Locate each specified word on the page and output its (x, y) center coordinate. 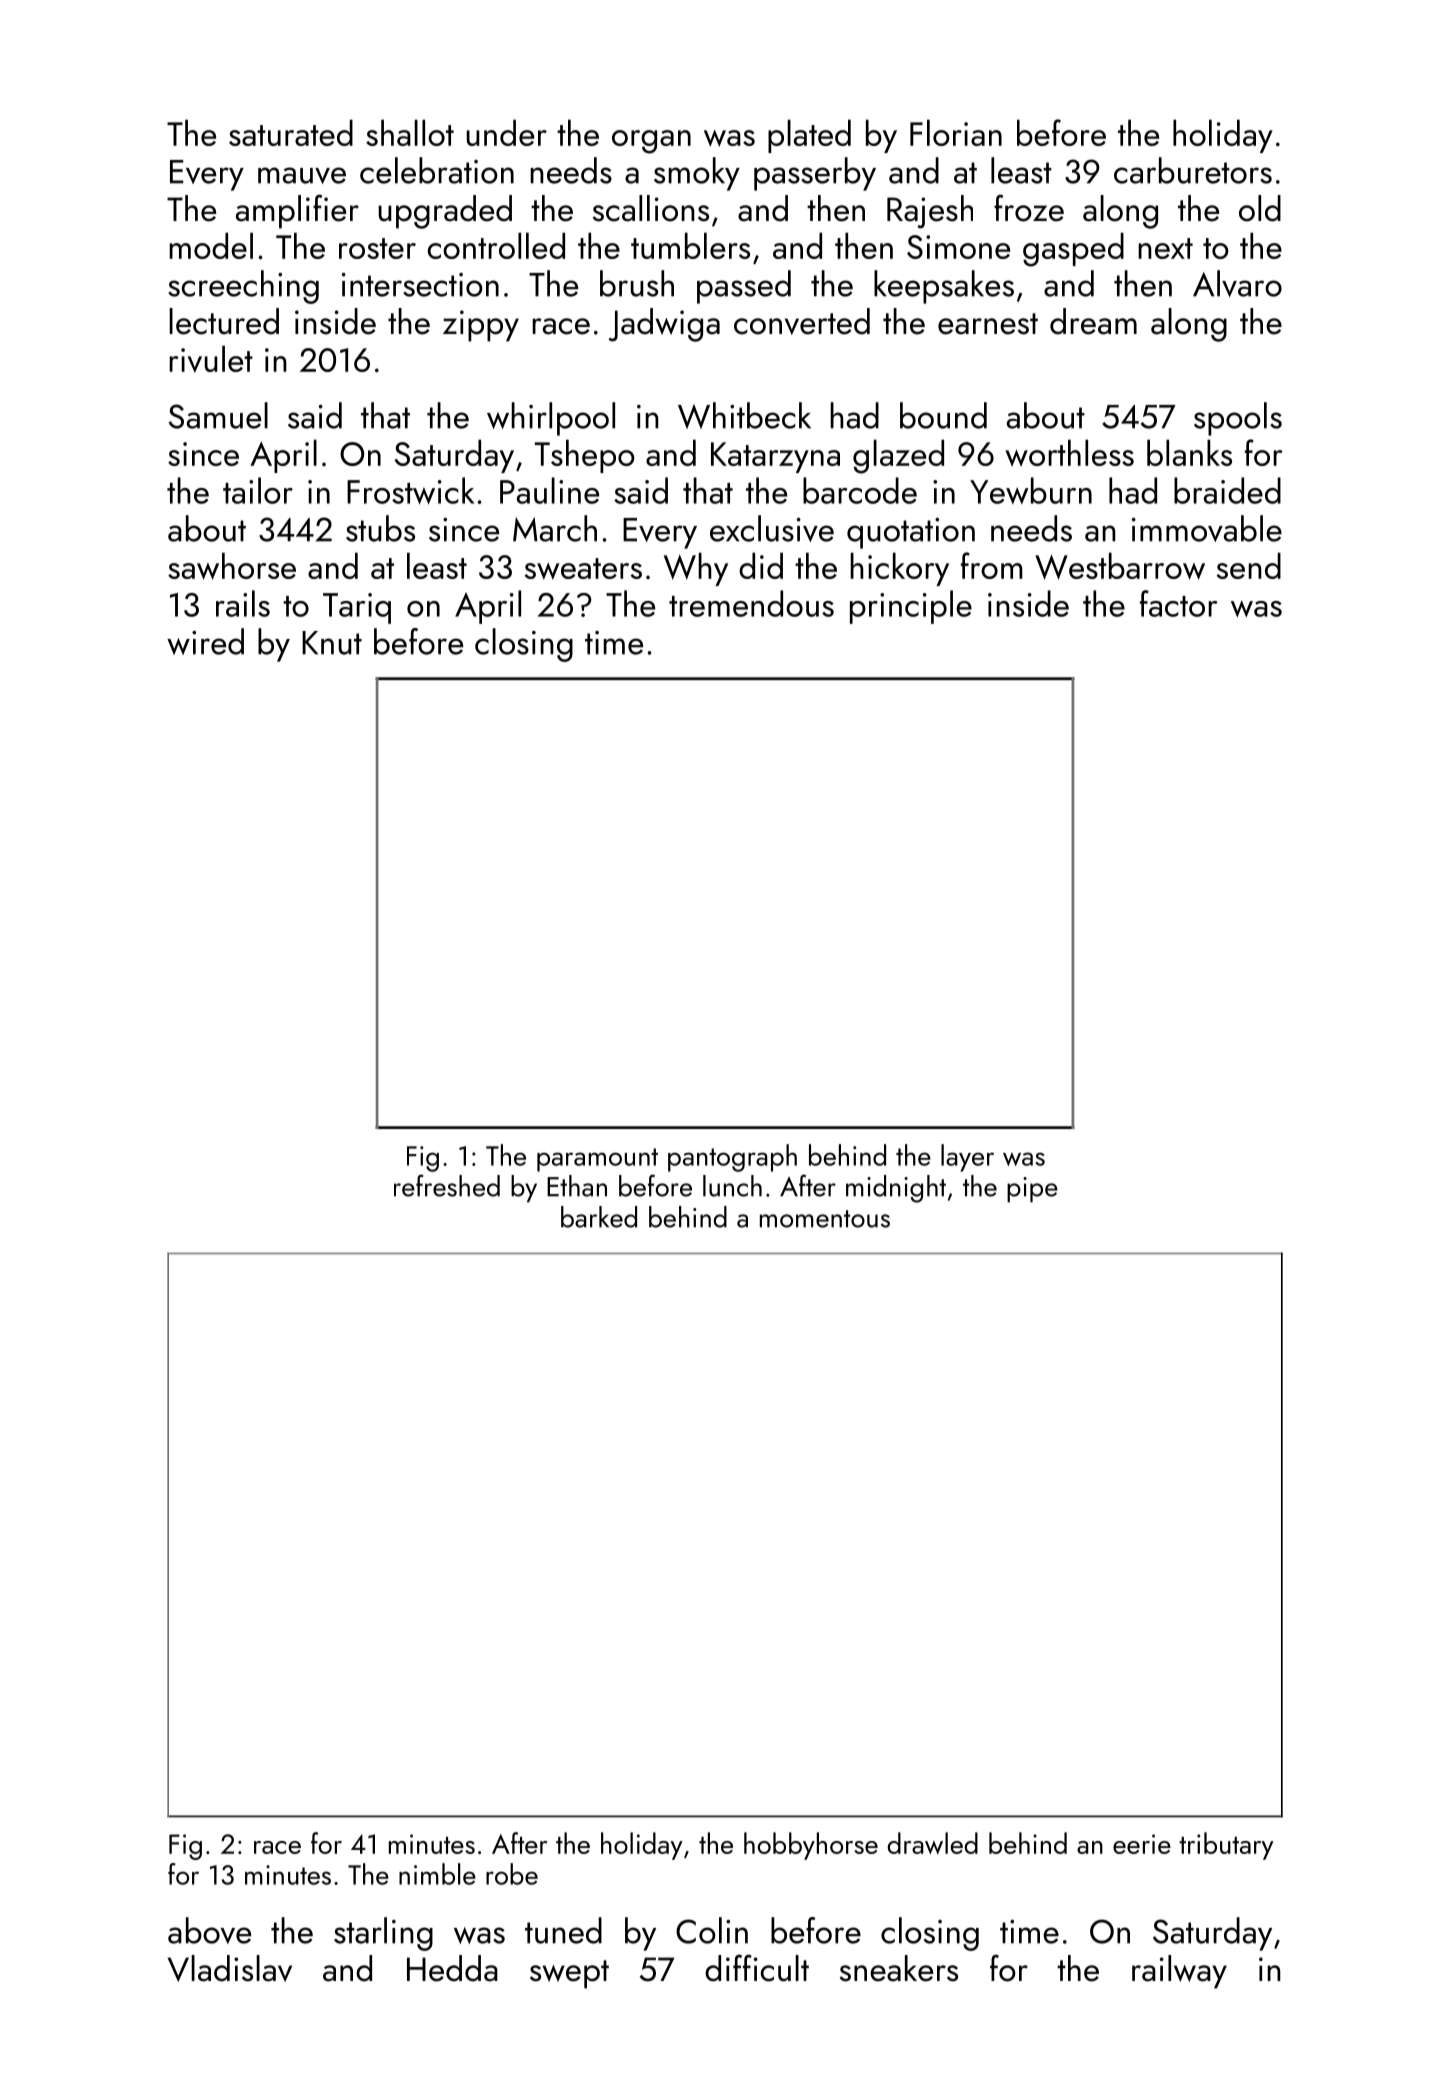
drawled (932, 1843)
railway (1179, 1972)
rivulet (211, 359)
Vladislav (230, 1968)
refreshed (447, 1185)
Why (696, 569)
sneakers (899, 1968)
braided (1227, 490)
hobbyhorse (811, 1846)
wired (205, 641)
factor (1178, 603)
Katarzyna (775, 457)
